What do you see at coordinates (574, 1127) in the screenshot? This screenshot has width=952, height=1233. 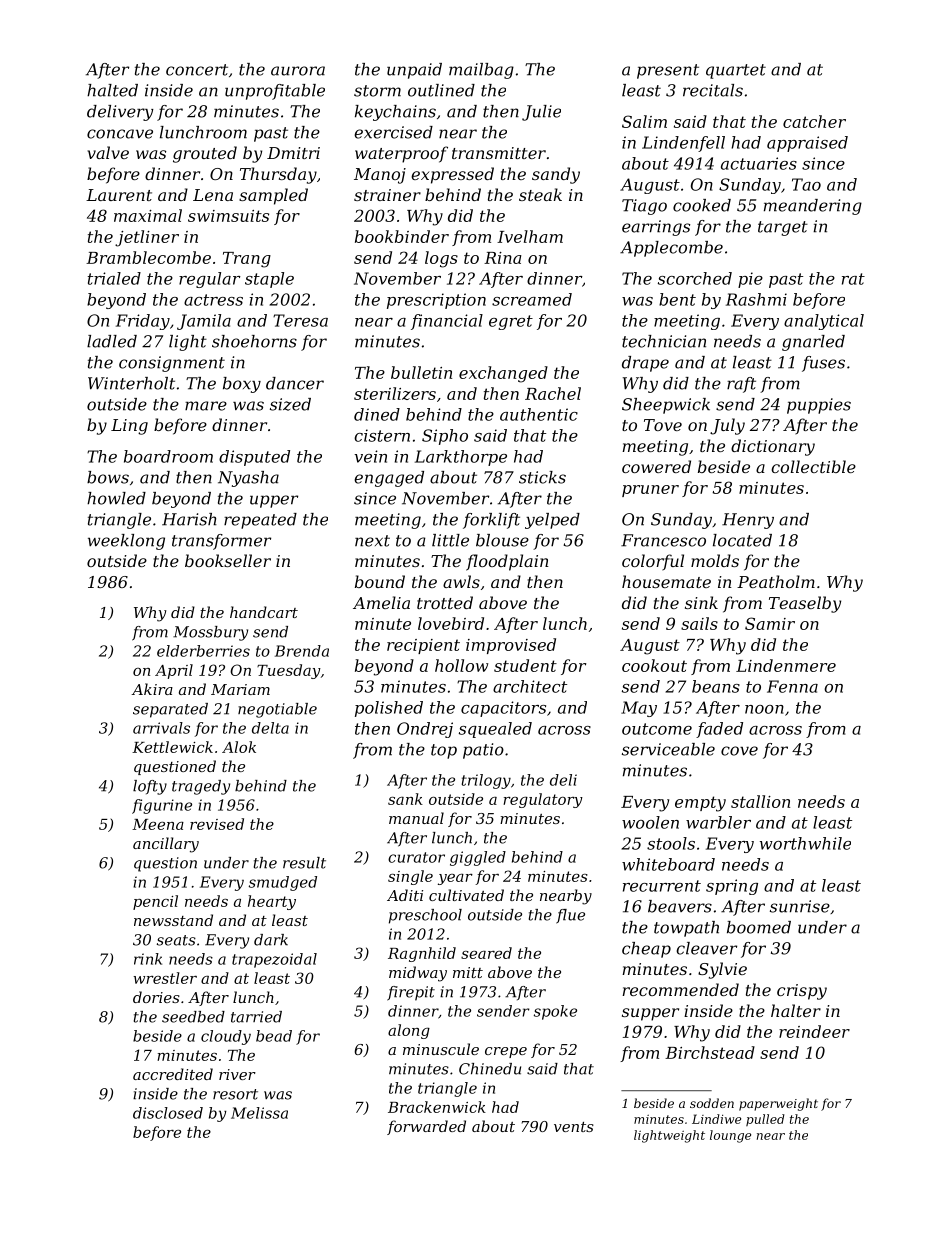 I see `vents` at bounding box center [574, 1127].
